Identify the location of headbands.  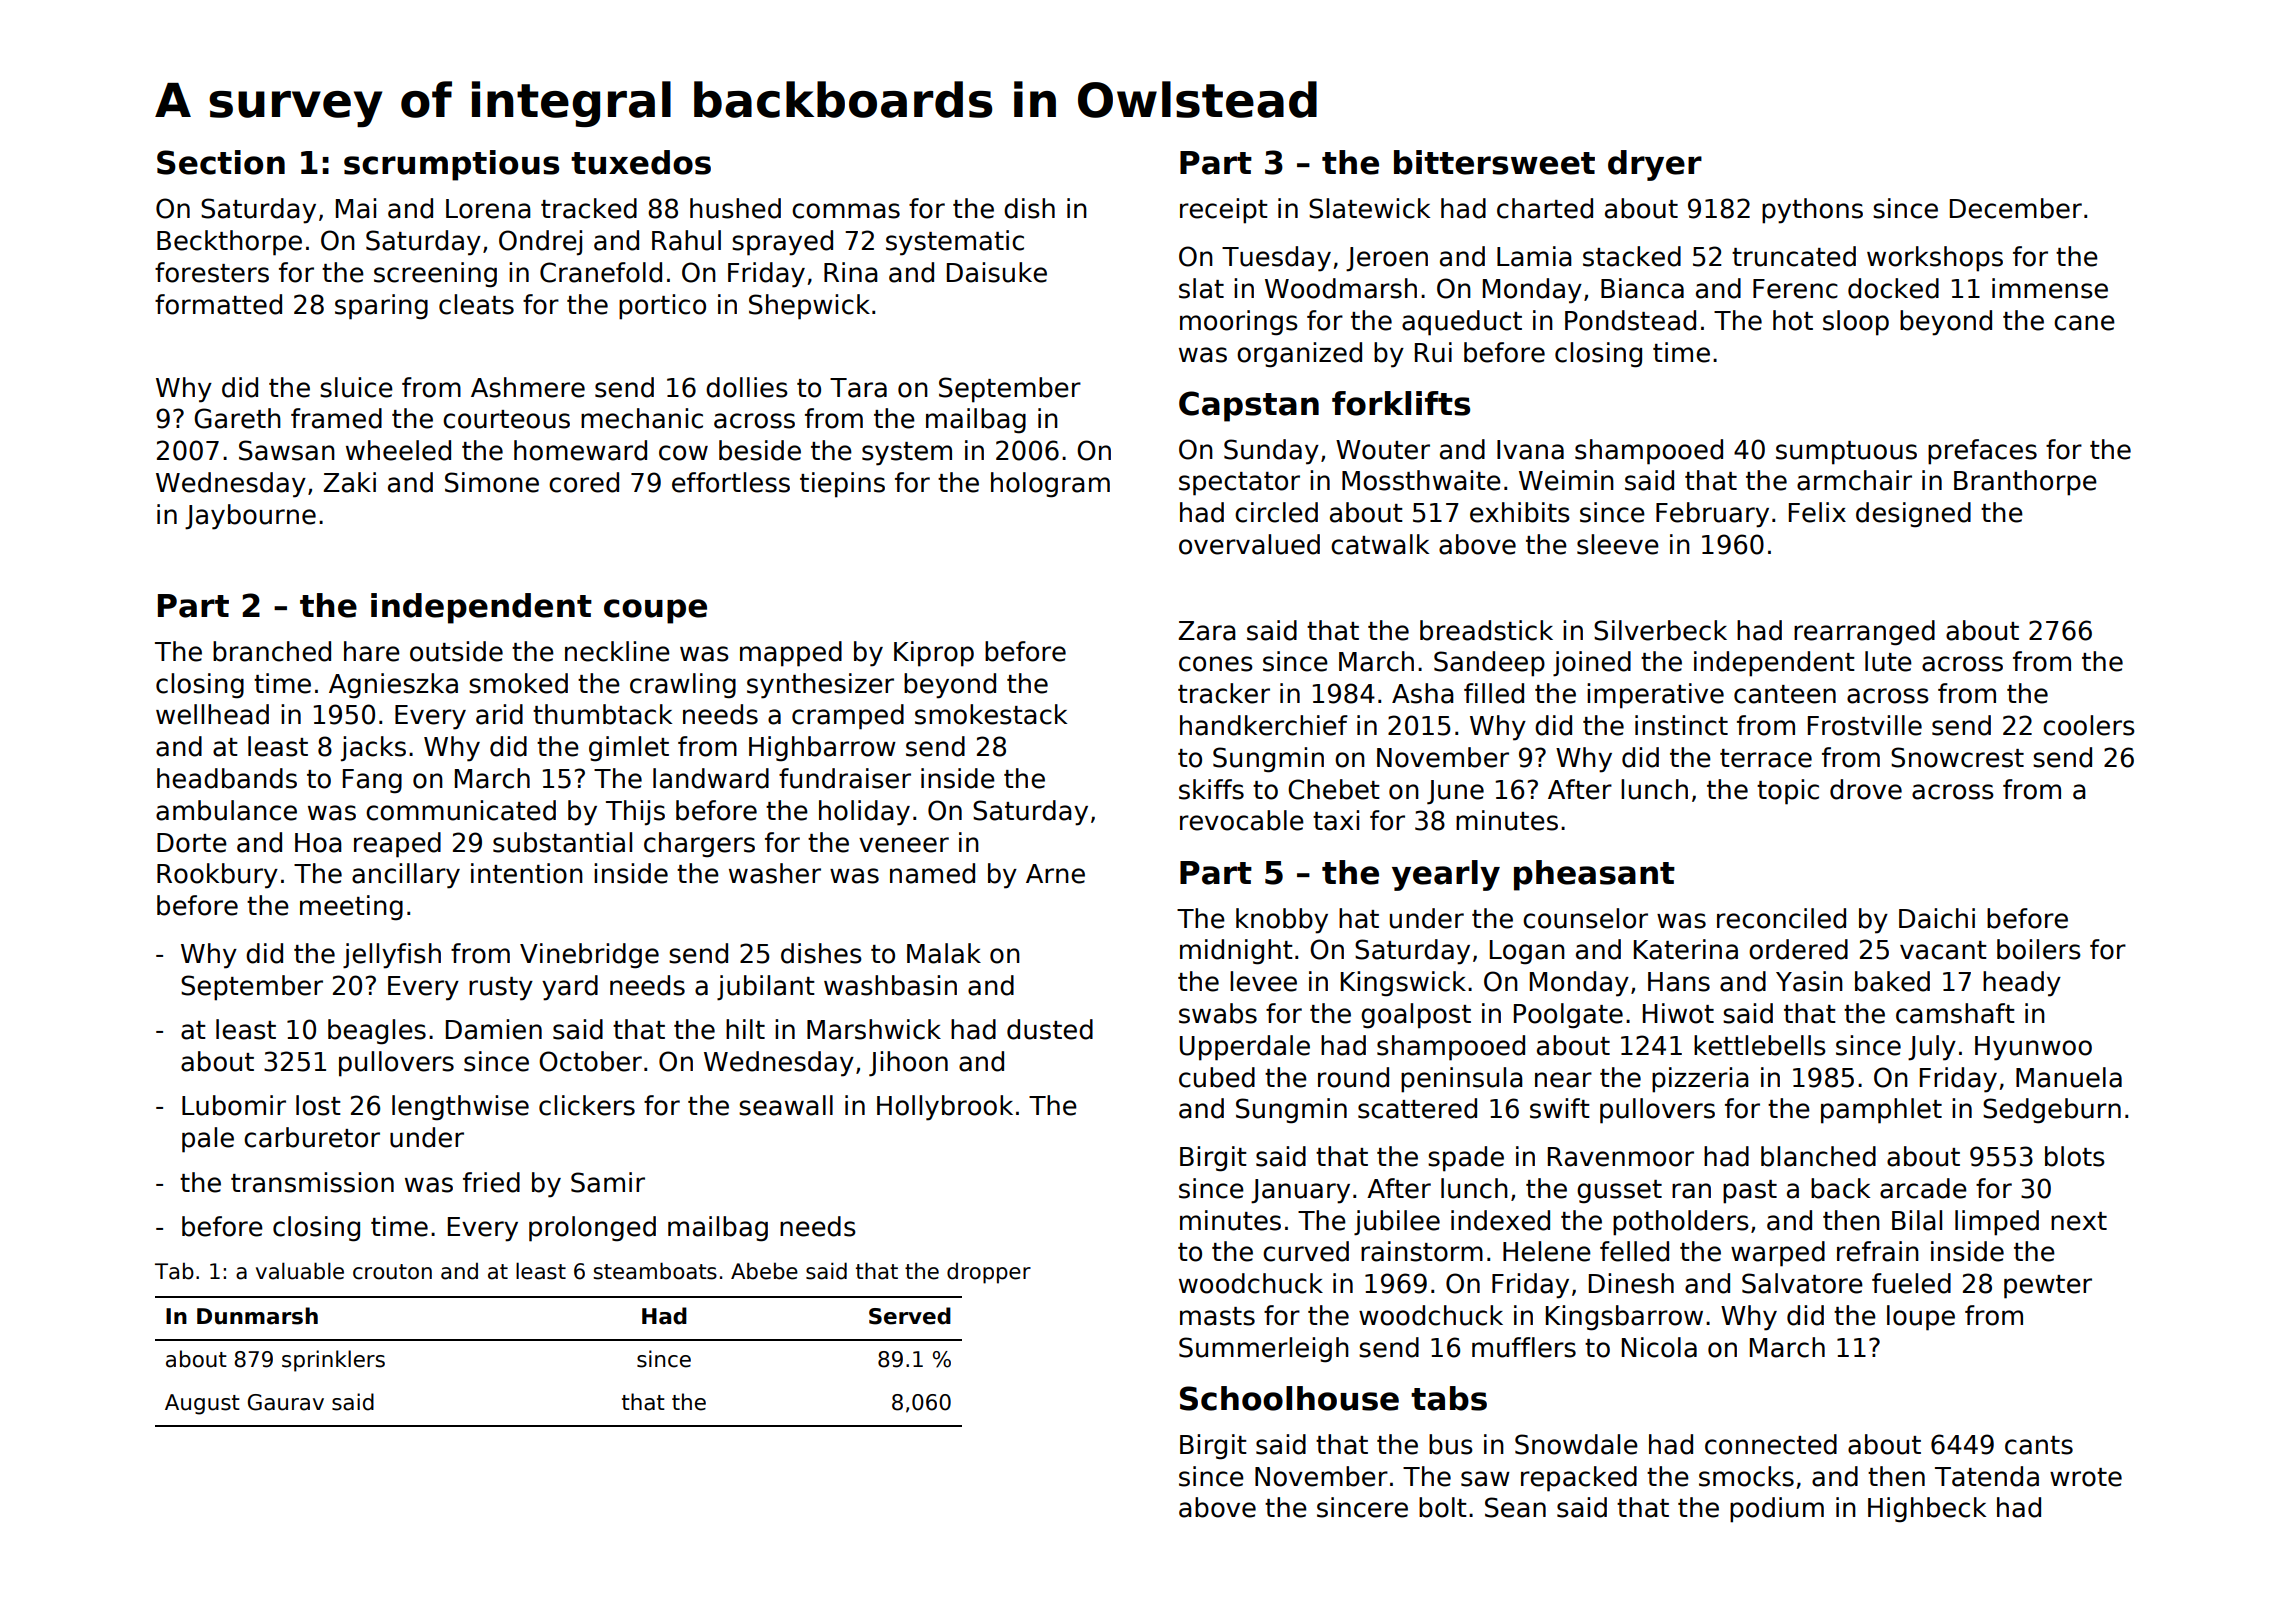
(227, 778).
